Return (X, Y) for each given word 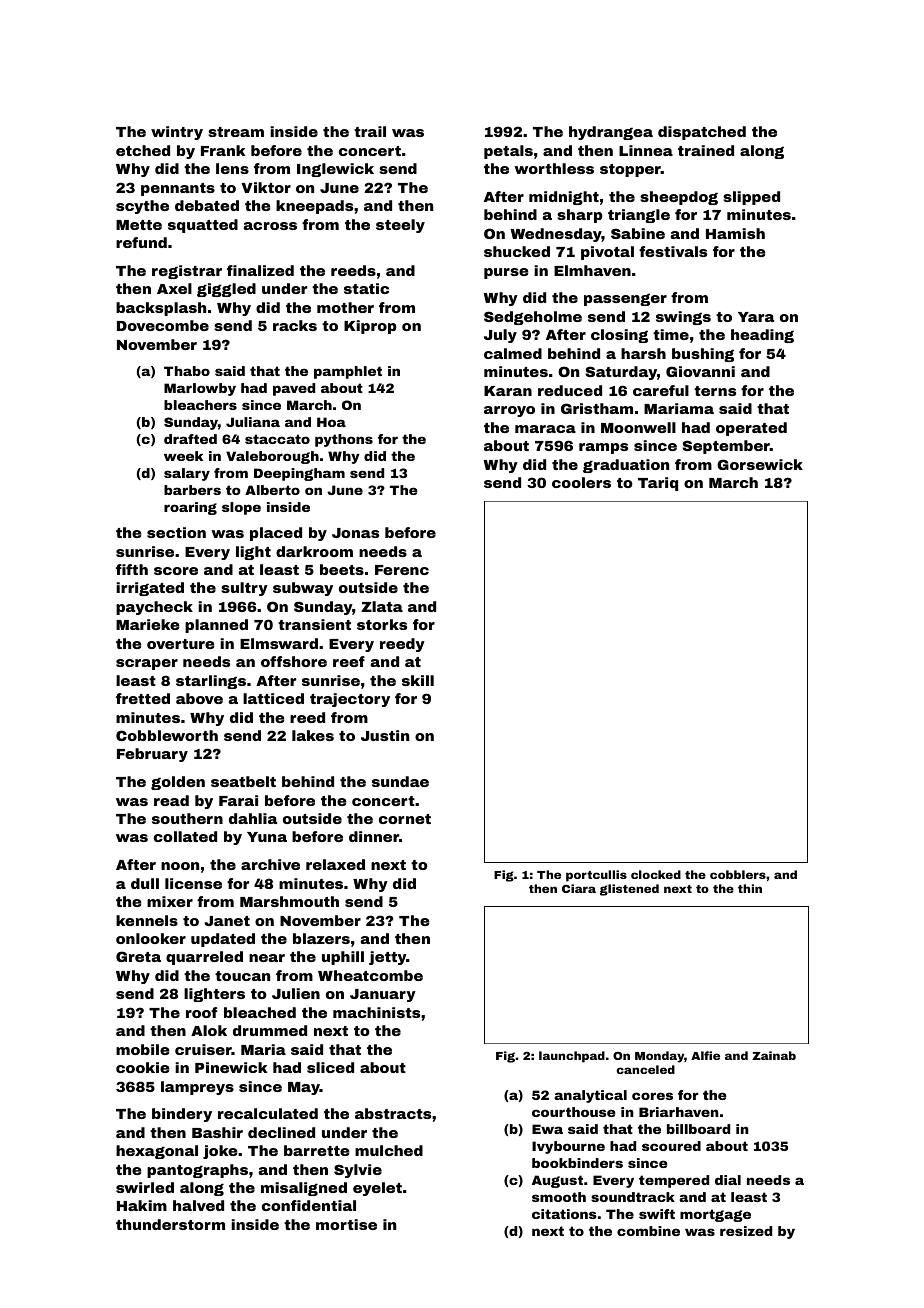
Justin (385, 735)
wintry (177, 133)
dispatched (702, 133)
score (176, 571)
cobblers (738, 874)
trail (370, 131)
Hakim (142, 1205)
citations (564, 1214)
